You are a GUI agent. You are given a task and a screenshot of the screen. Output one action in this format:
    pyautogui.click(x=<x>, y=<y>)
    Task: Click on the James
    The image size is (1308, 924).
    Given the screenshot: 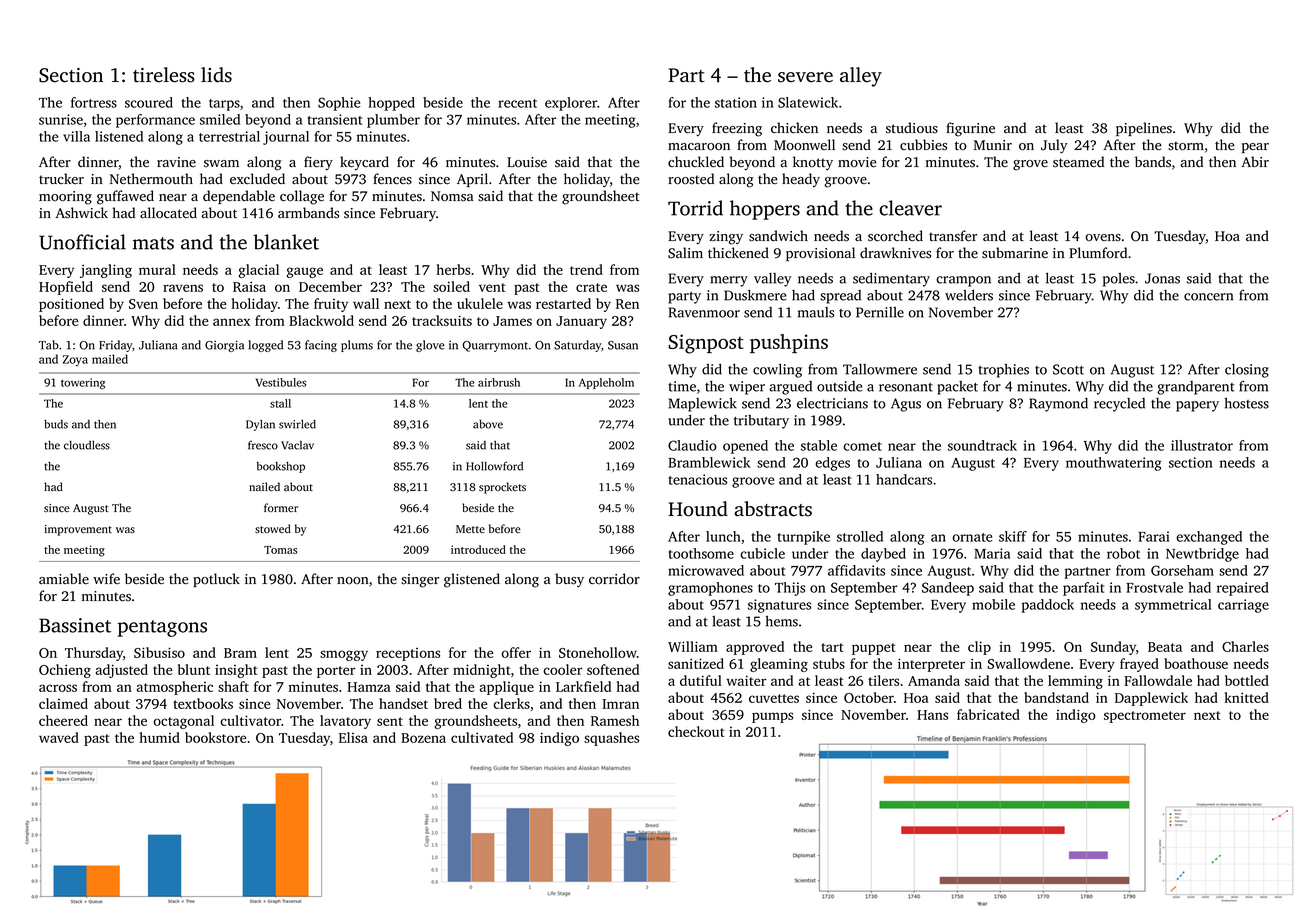 What is the action you would take?
    pyautogui.click(x=512, y=321)
